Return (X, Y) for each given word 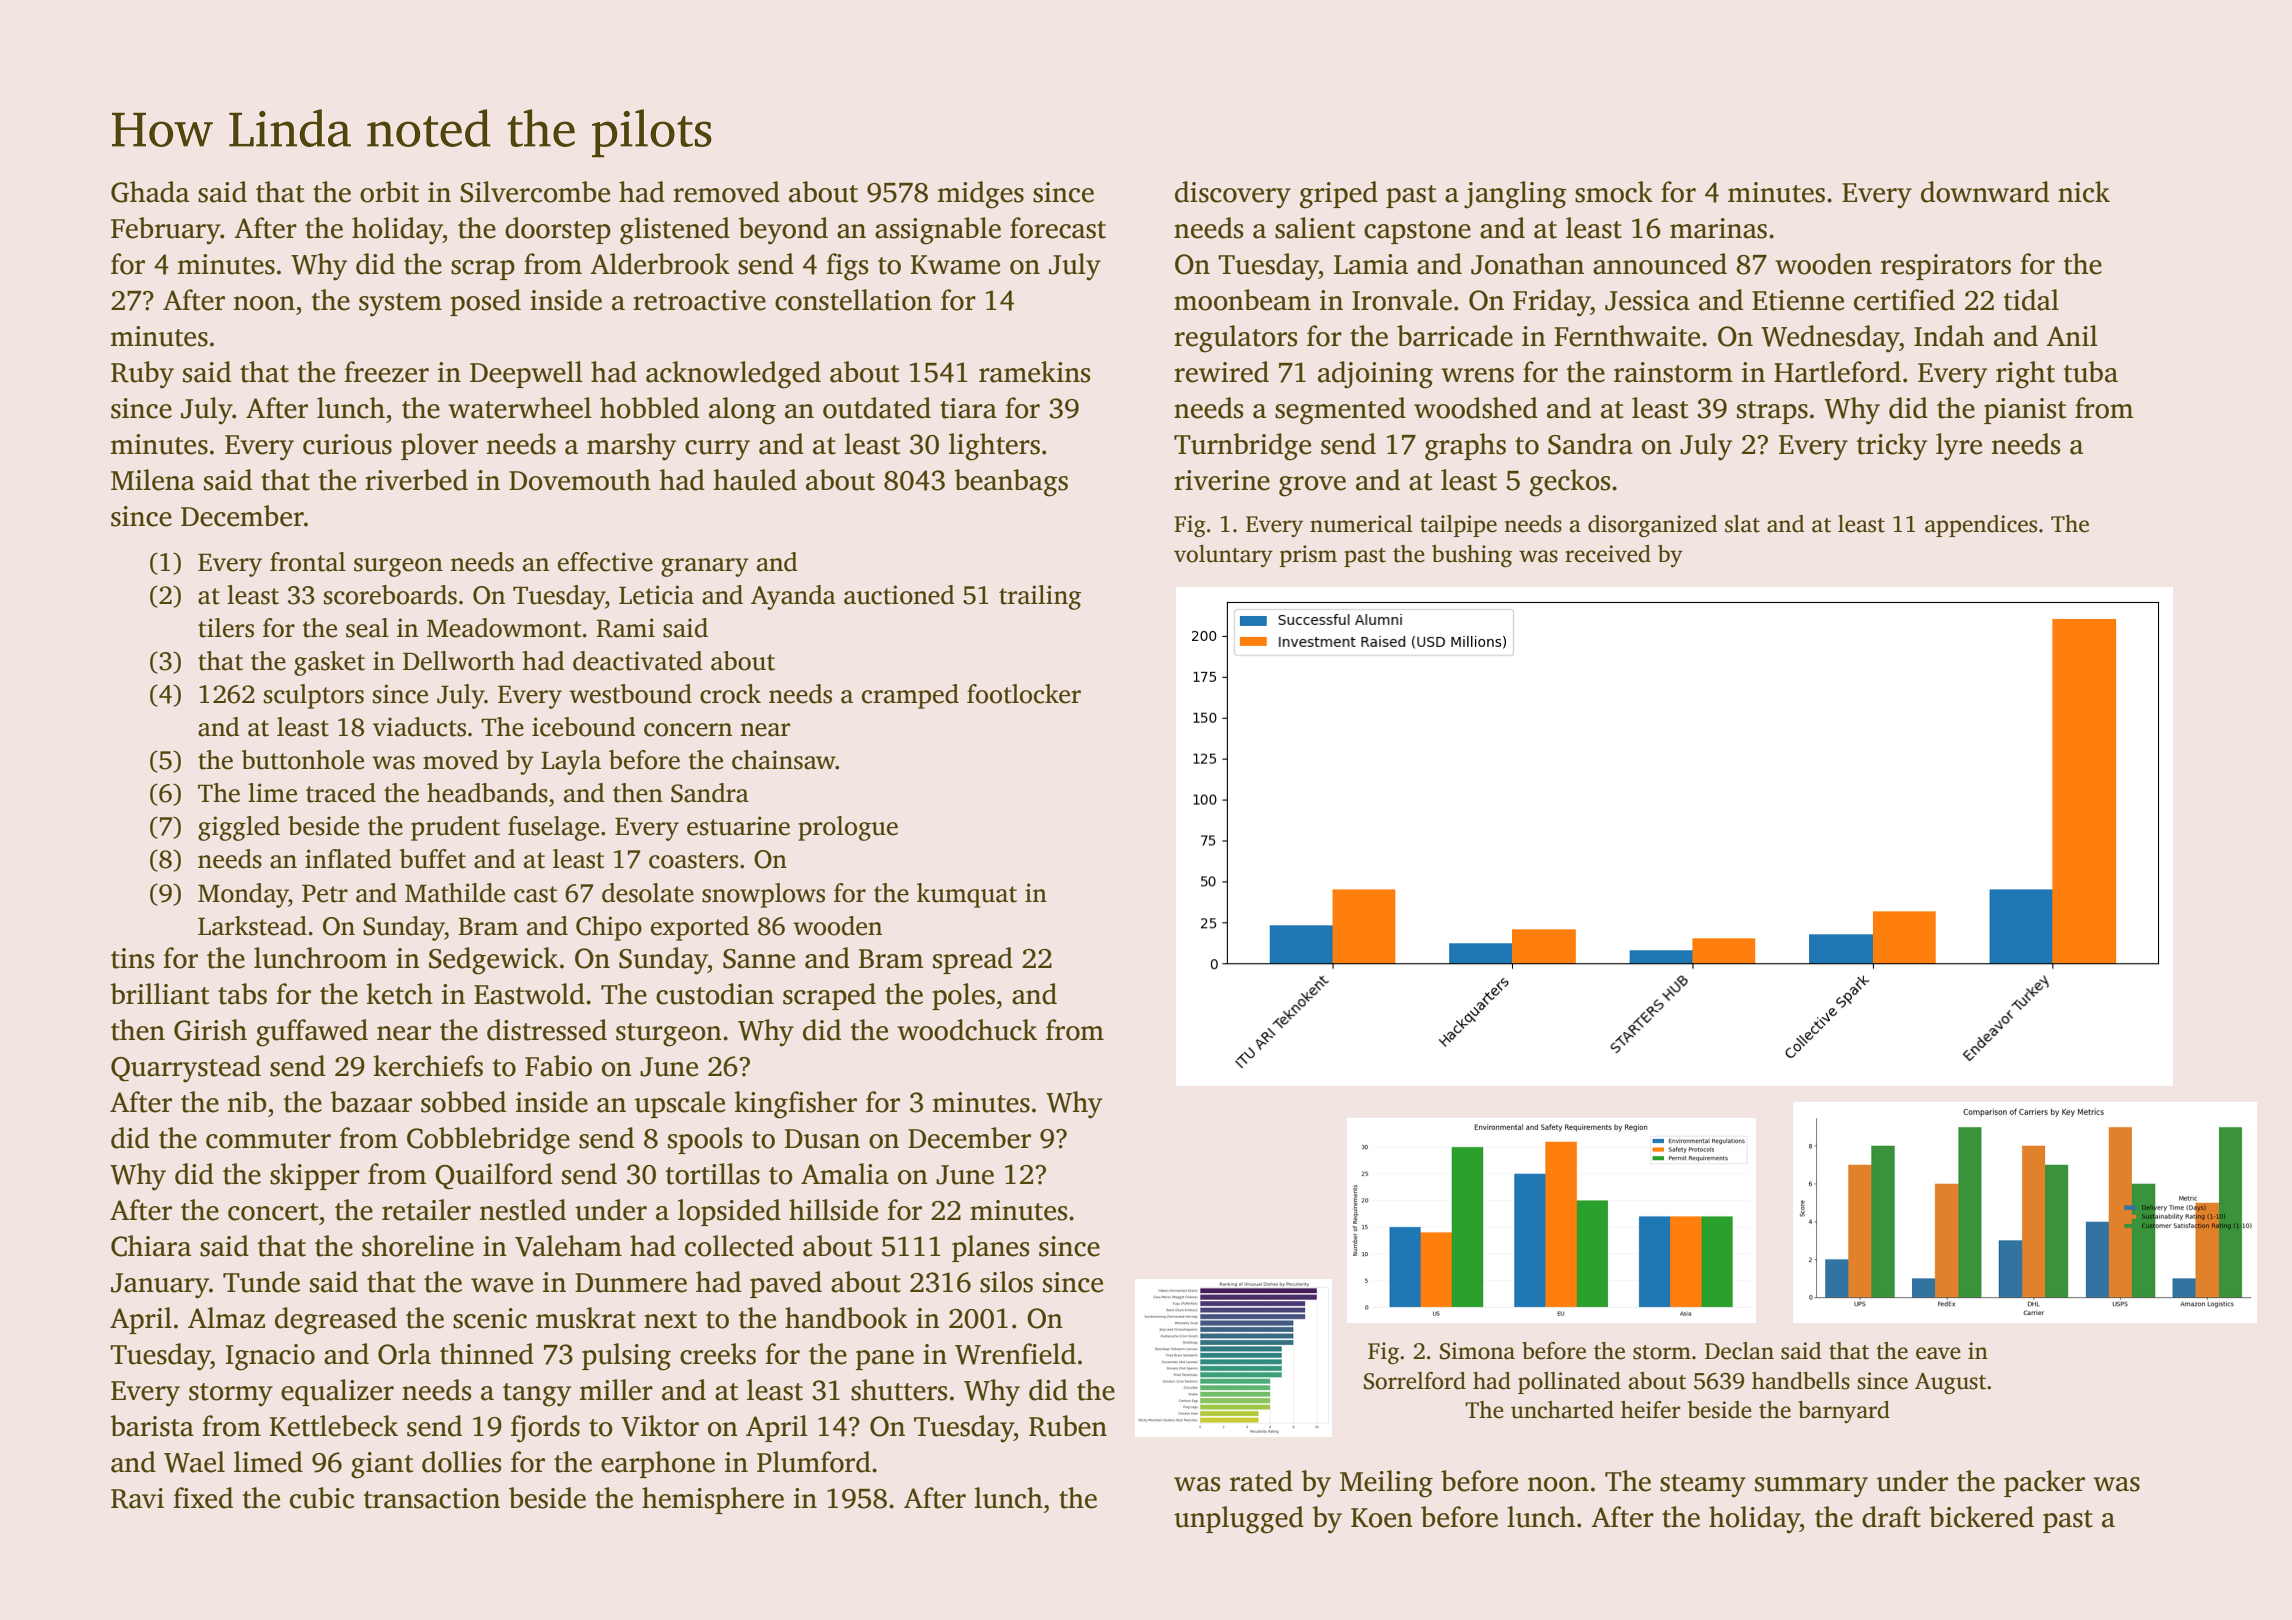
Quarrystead (186, 1069)
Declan (1739, 1351)
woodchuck (967, 1030)
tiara (968, 408)
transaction (431, 1498)
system (400, 305)
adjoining (1375, 375)
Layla (571, 762)
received (1608, 554)
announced (1660, 264)
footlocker (1024, 694)
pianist (2025, 411)
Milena (153, 480)
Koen (1382, 1518)
